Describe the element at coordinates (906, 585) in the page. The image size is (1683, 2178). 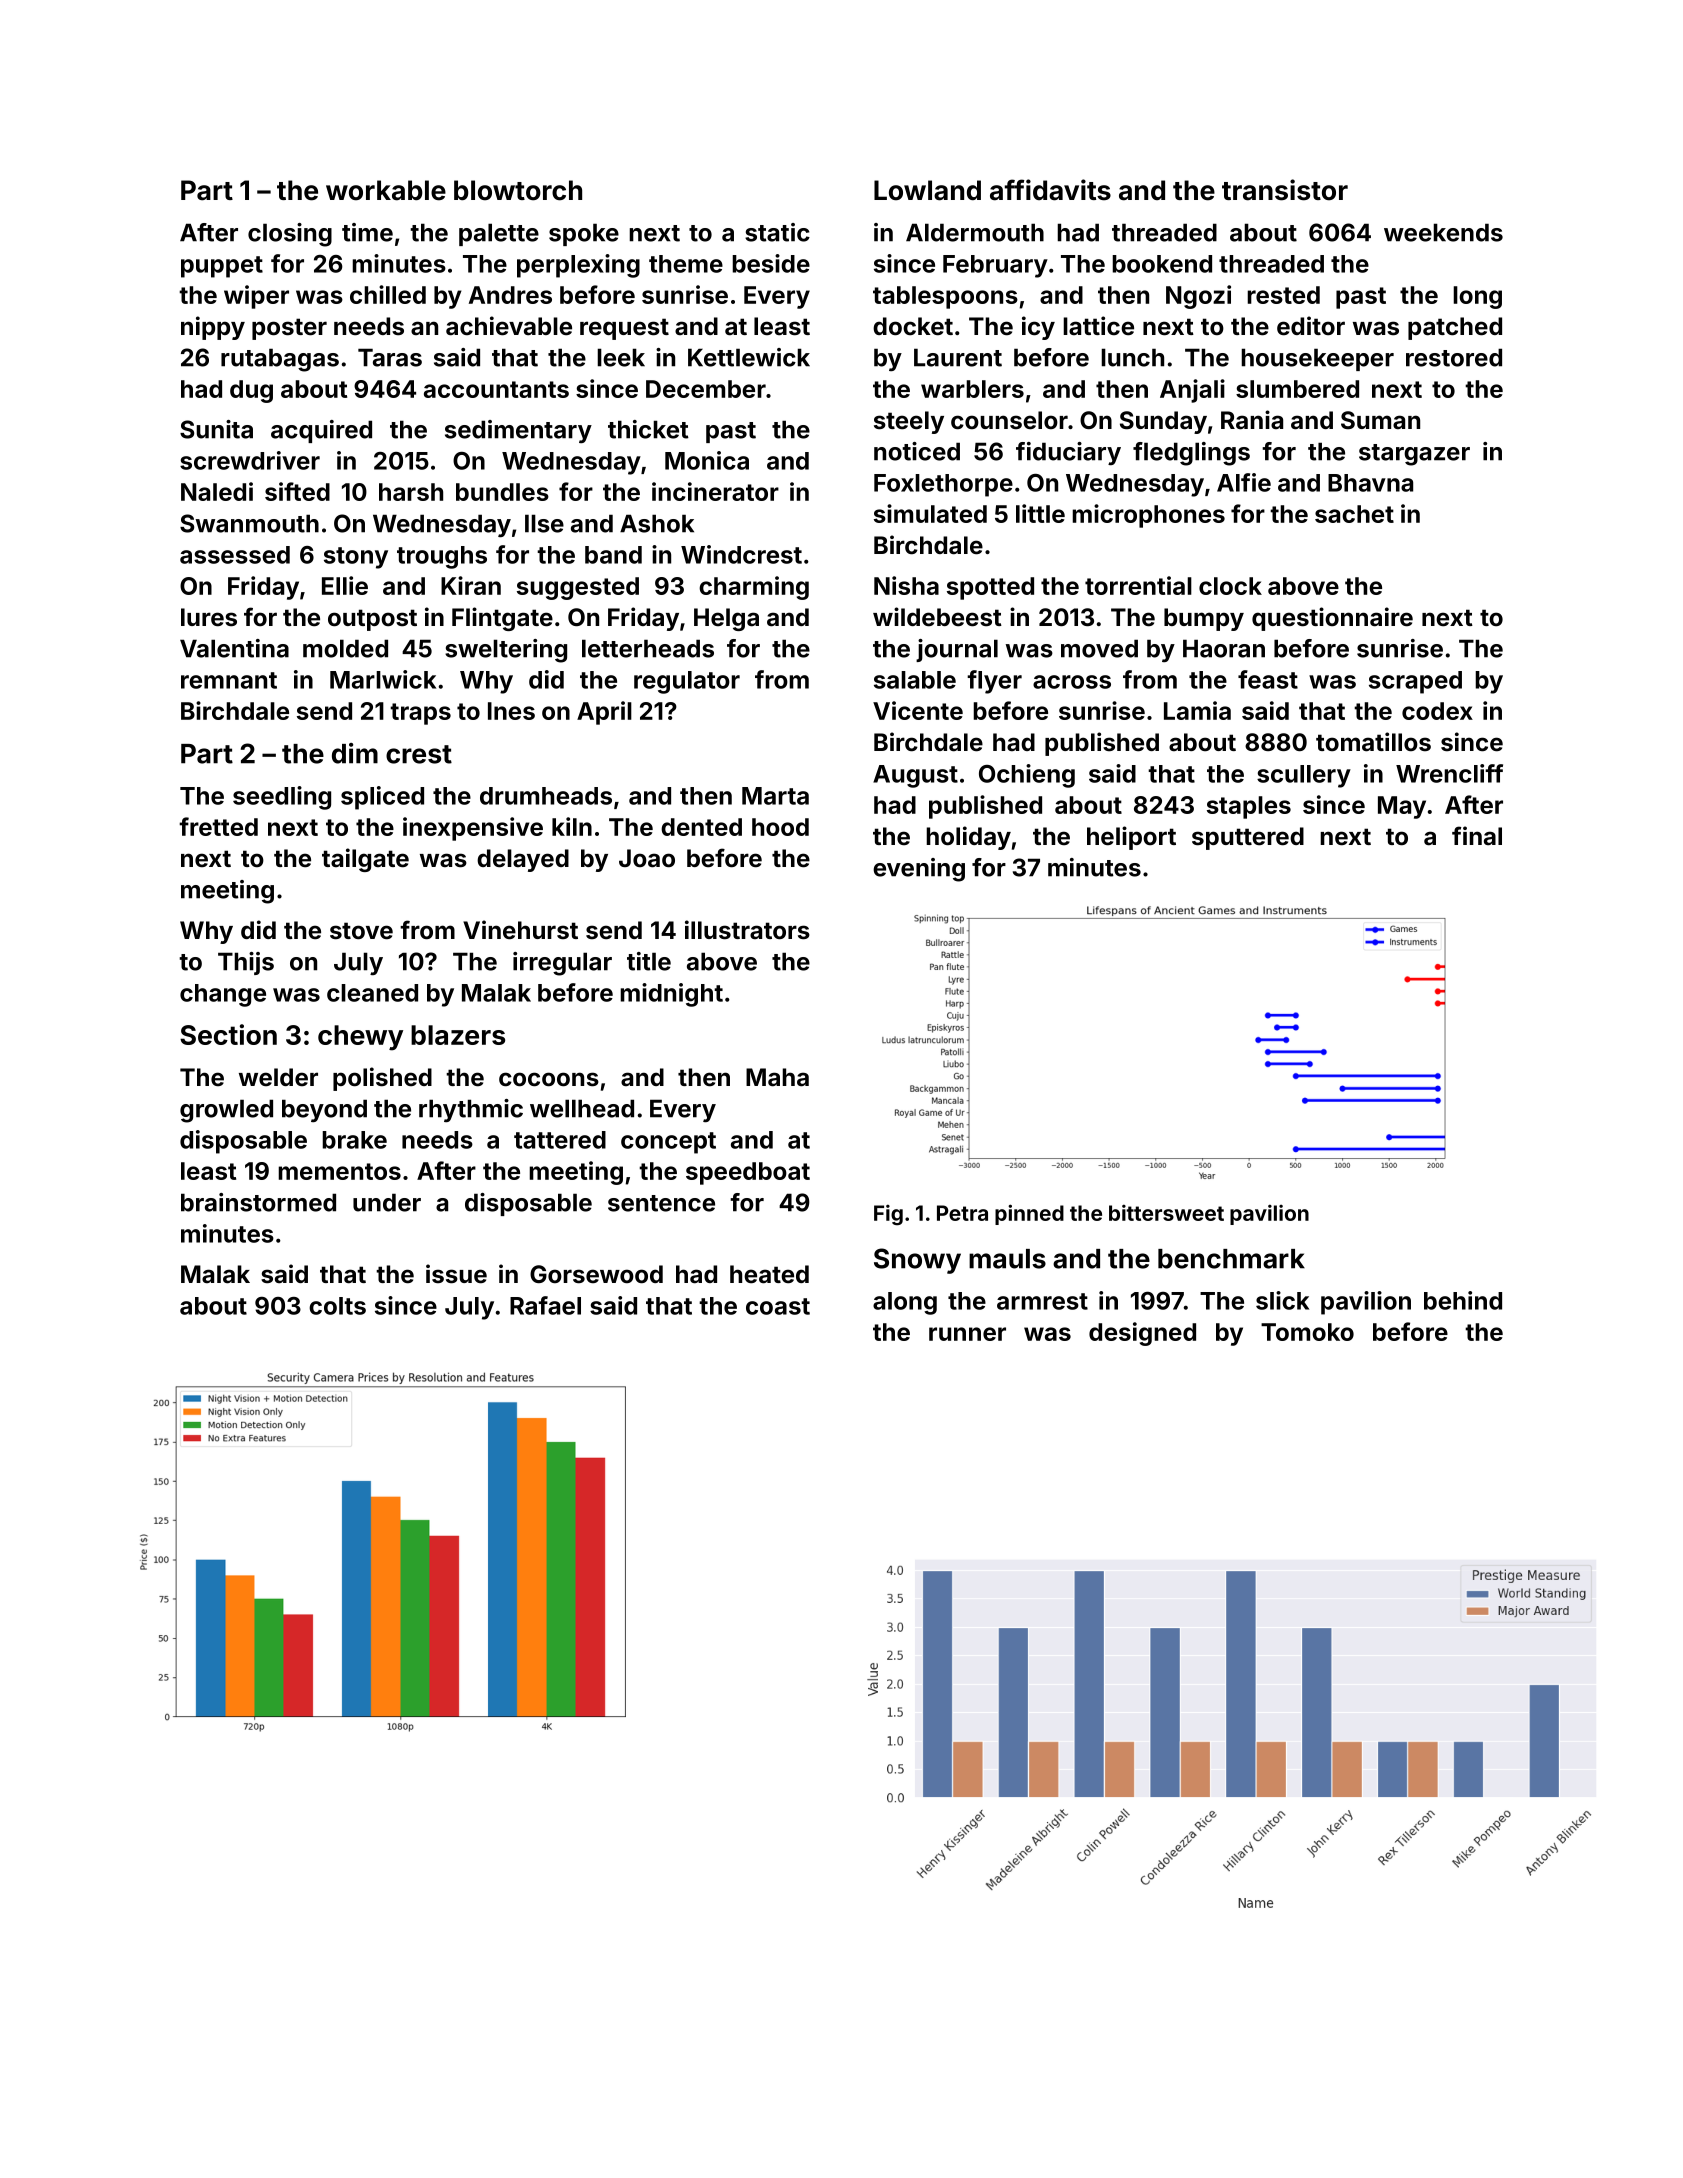
I see `Nisha` at that location.
